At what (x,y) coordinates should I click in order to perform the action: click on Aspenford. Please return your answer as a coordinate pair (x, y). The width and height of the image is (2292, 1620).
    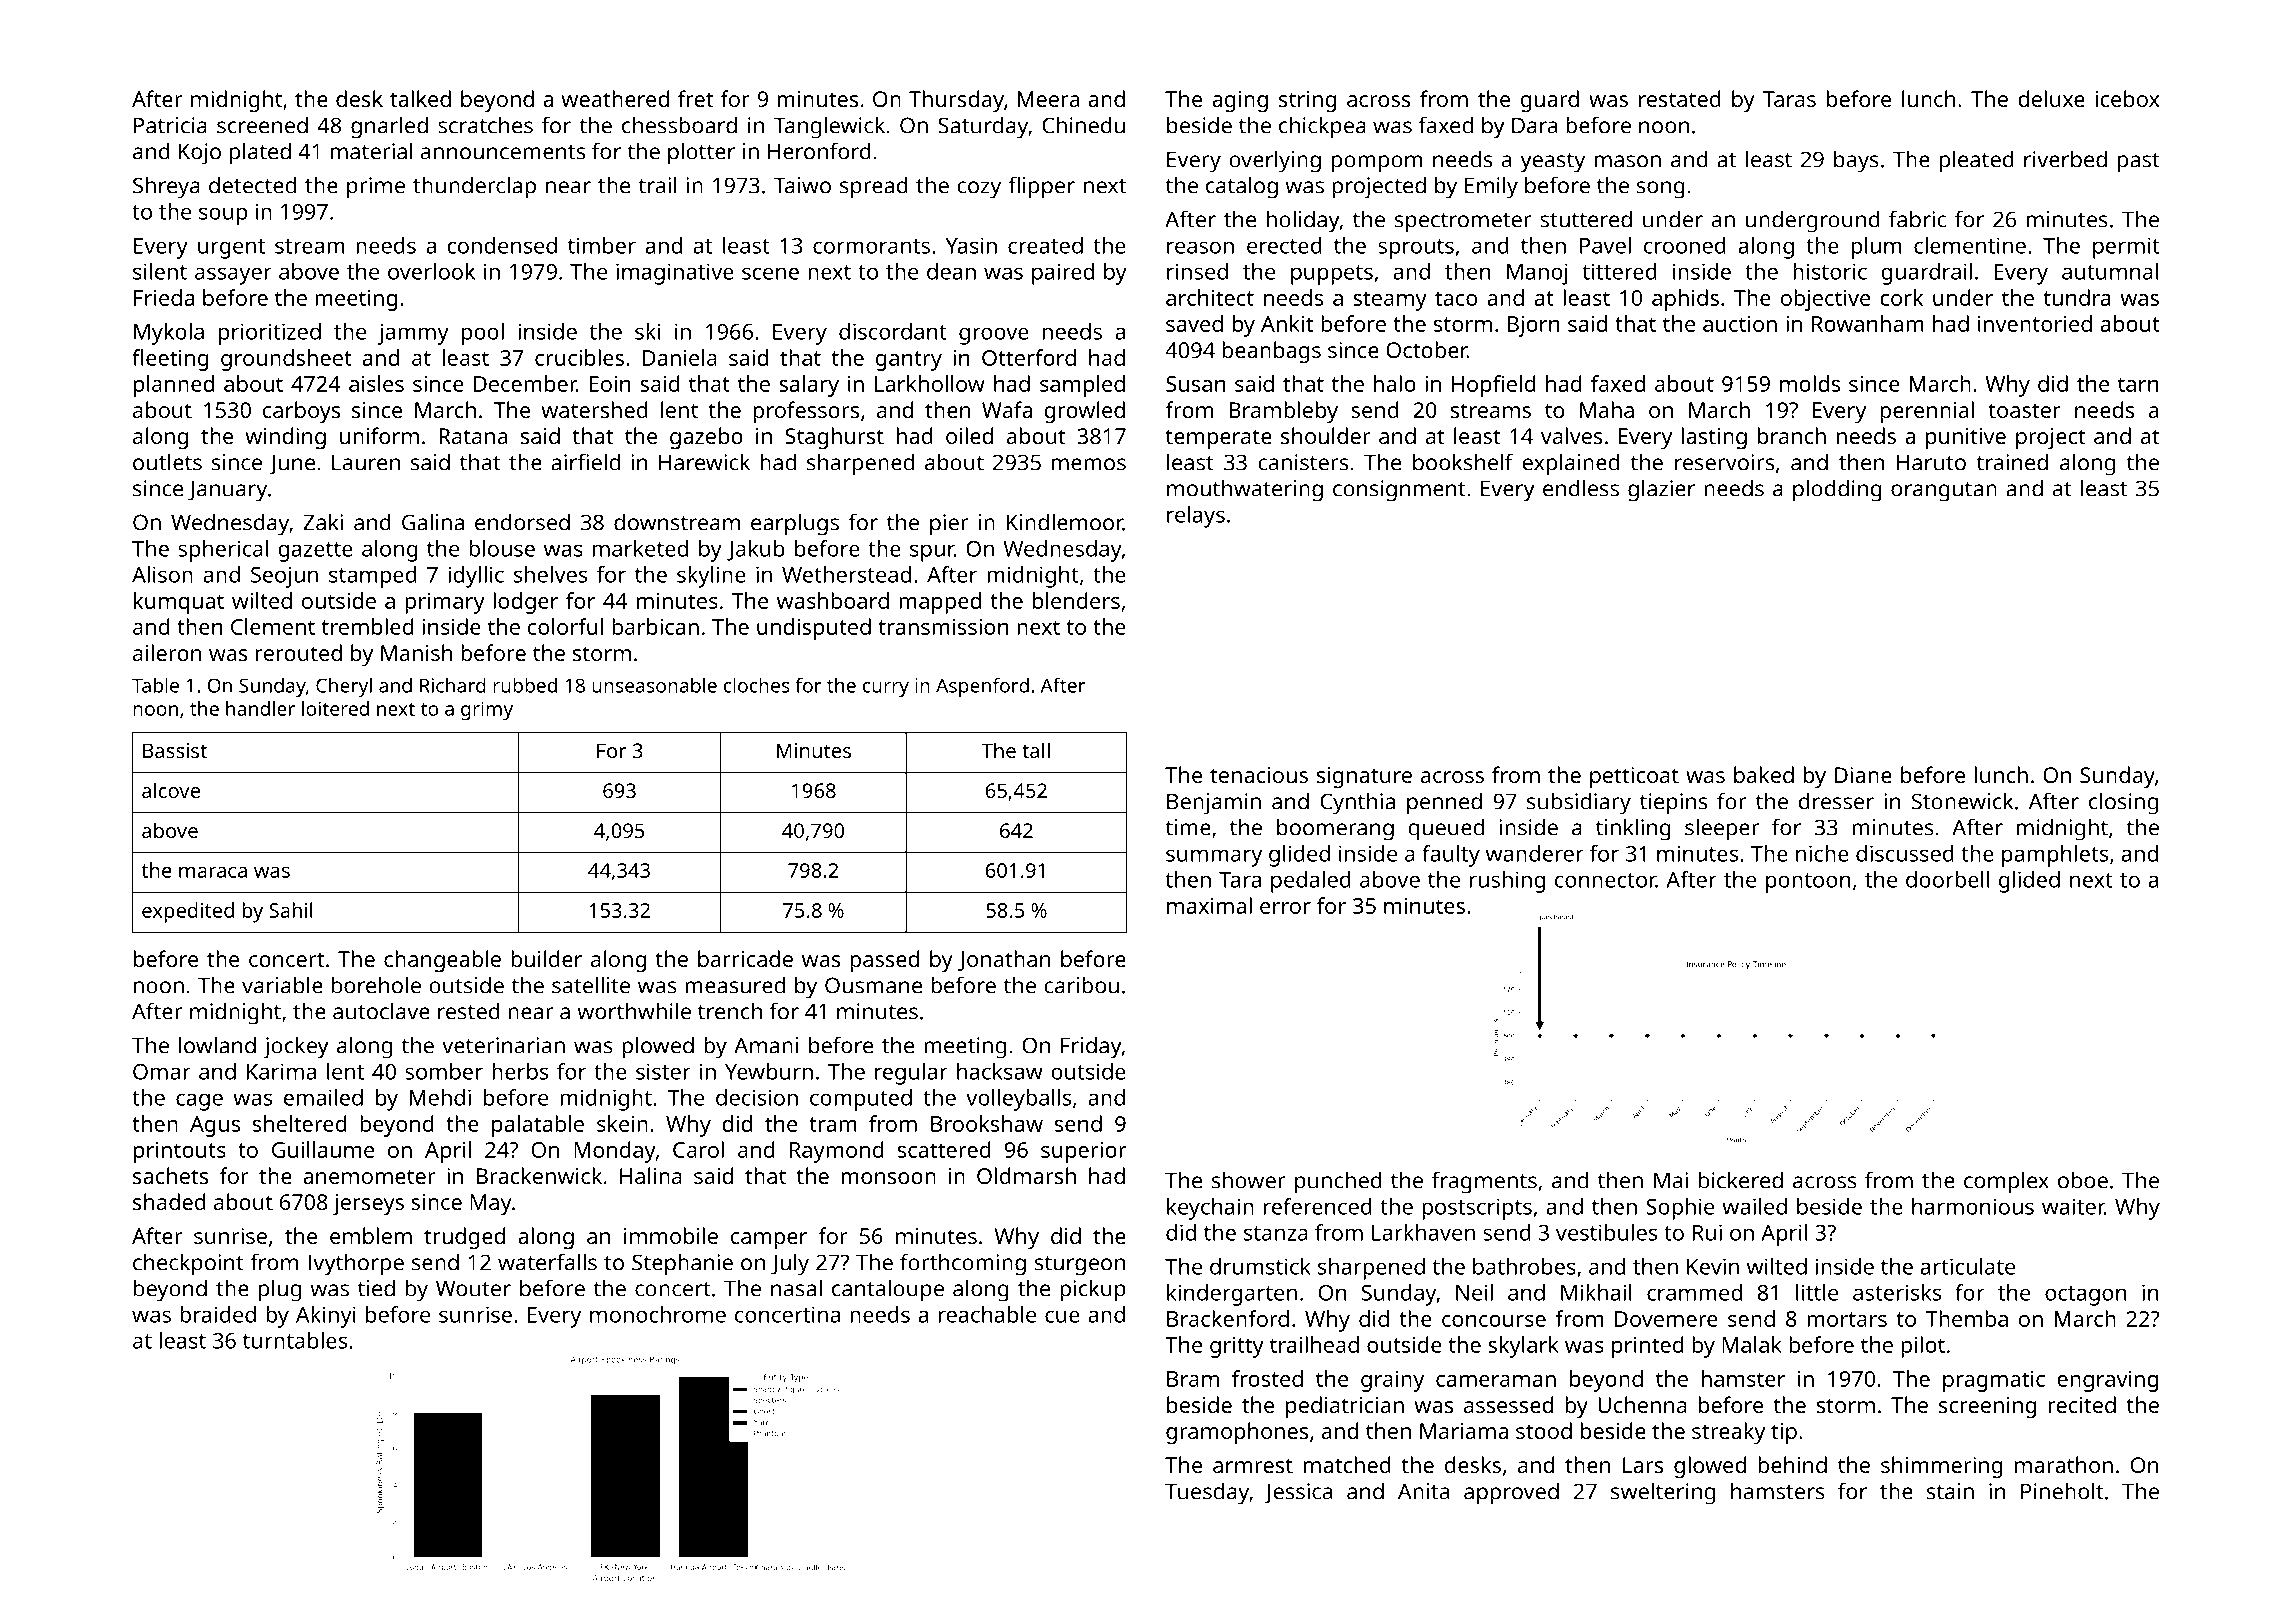
    Looking at the image, I should click on (982, 687).
